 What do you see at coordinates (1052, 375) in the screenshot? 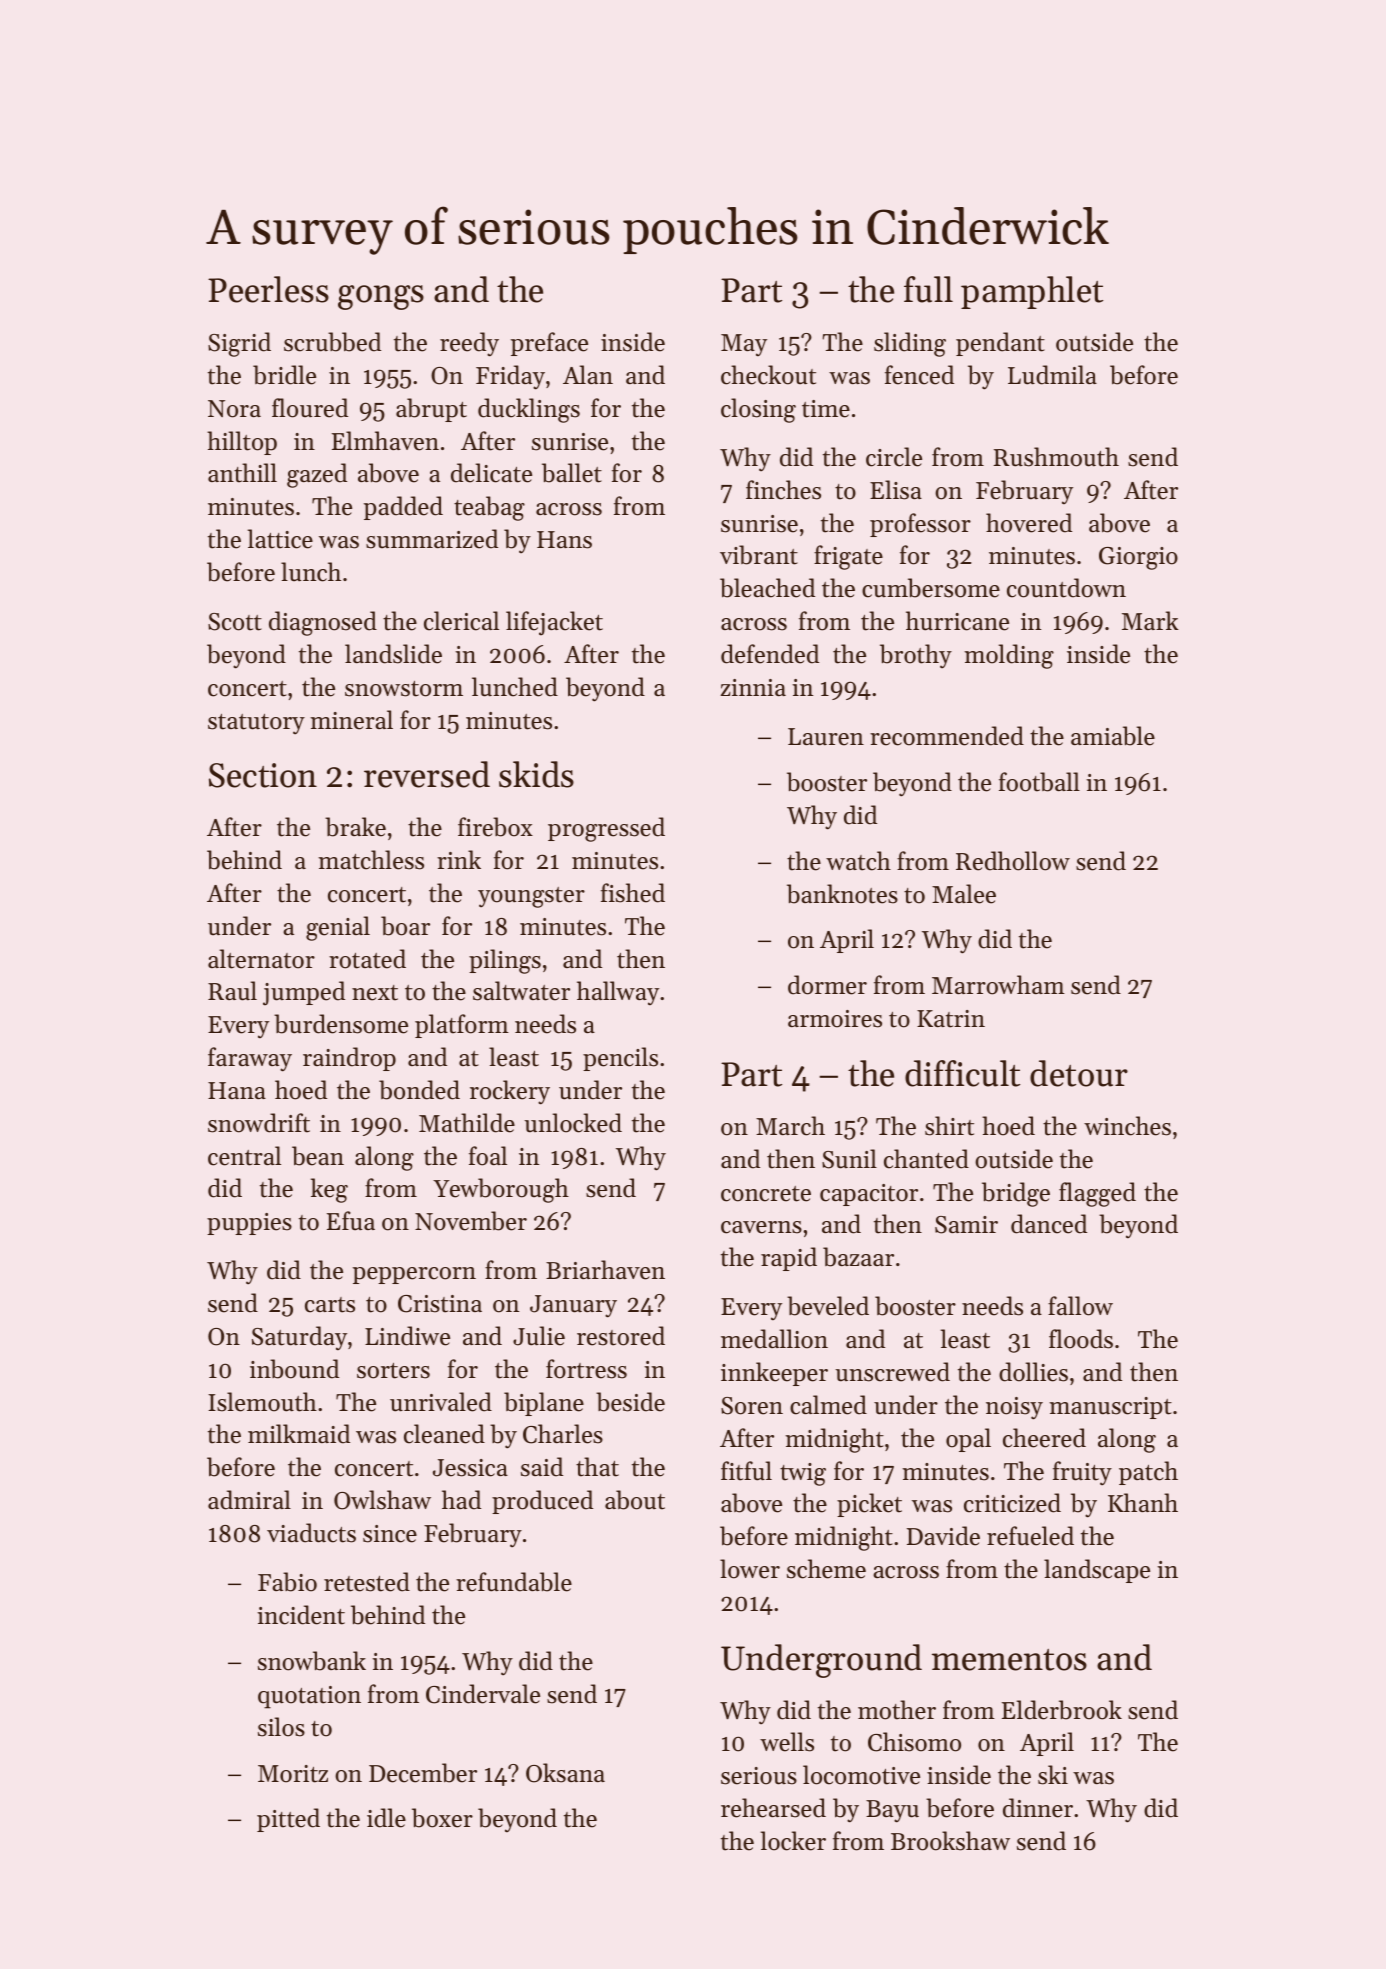
I see `Ludmila` at bounding box center [1052, 375].
